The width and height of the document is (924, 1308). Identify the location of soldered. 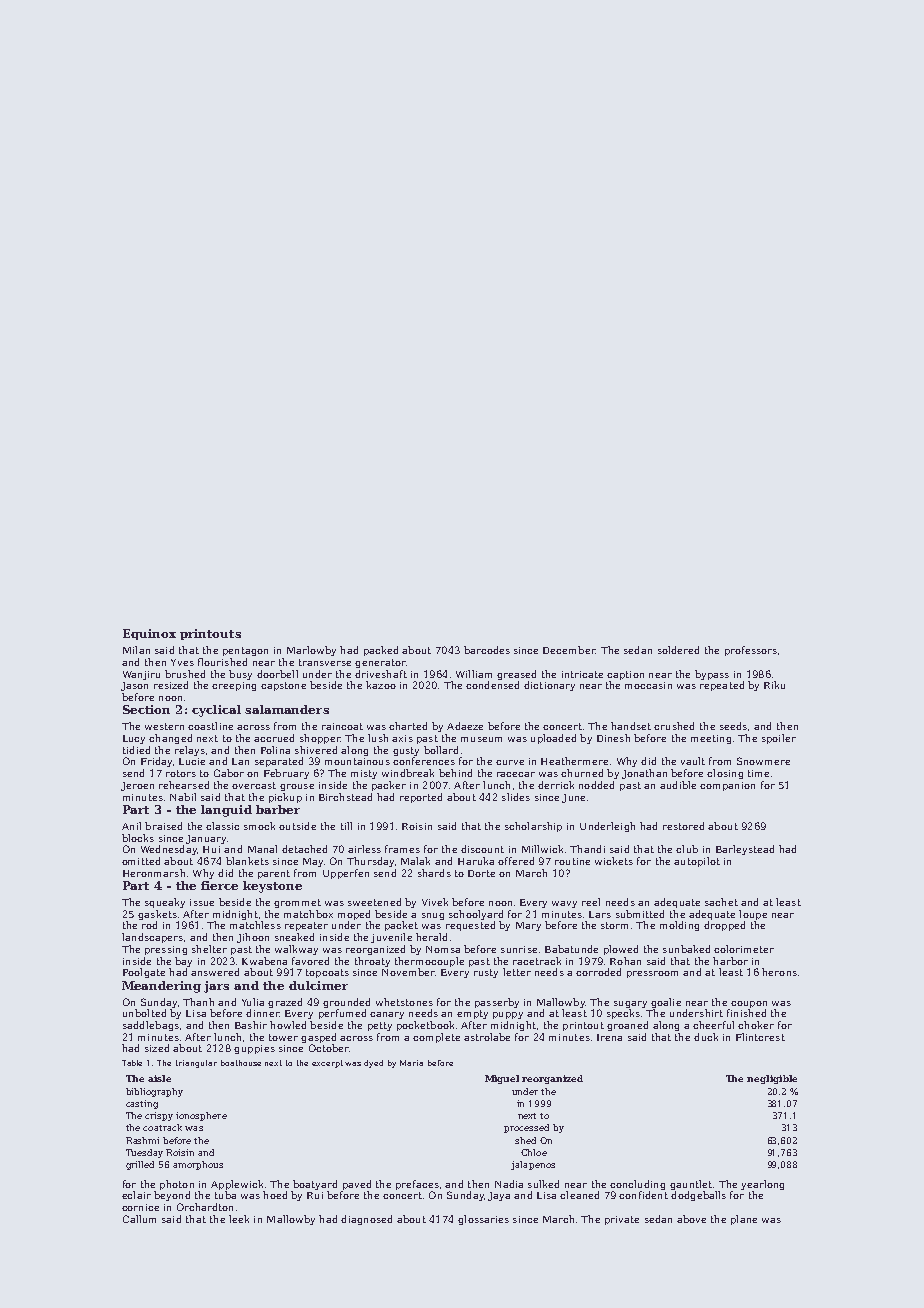
(678, 650).
